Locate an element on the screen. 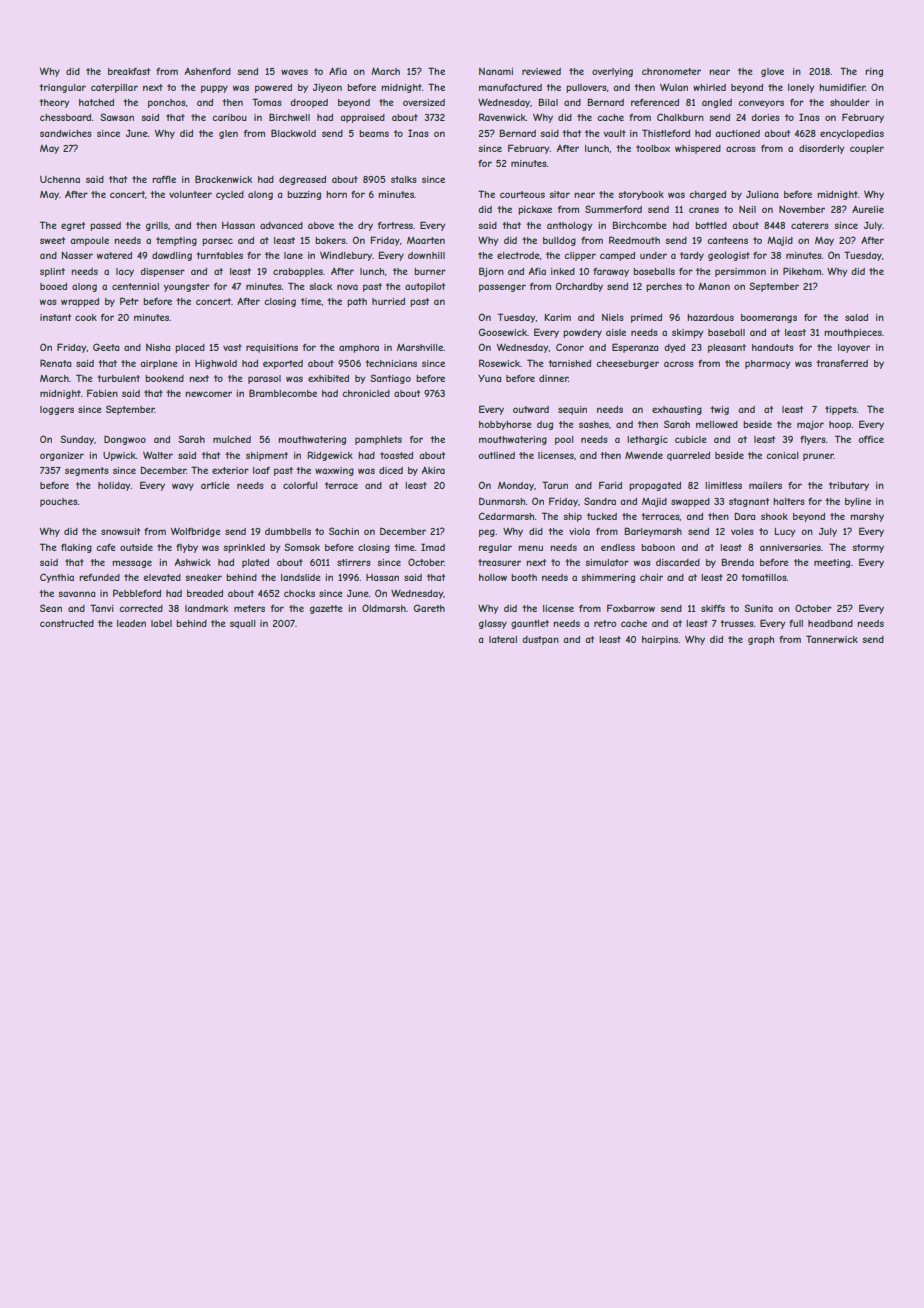  Cynthia is located at coordinates (57, 578).
